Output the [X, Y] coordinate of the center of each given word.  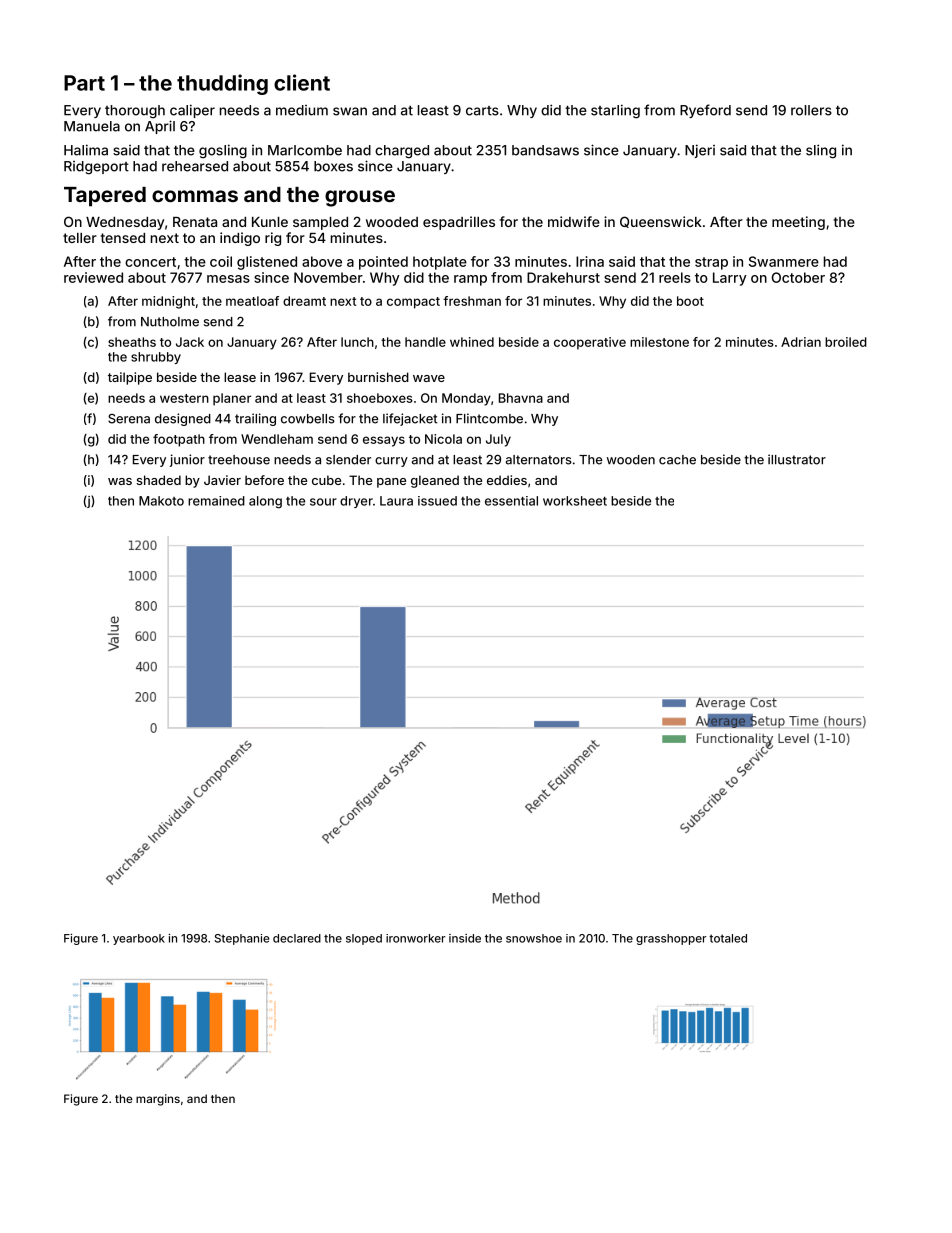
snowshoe [534, 938]
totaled [728, 938]
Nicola [443, 439]
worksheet [575, 501]
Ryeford [705, 111]
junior [187, 460]
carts [482, 111]
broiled [846, 342]
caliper [192, 111]
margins [158, 1100]
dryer [356, 502]
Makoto [161, 501]
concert [150, 262]
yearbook [139, 939]
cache [677, 460]
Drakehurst [563, 277]
